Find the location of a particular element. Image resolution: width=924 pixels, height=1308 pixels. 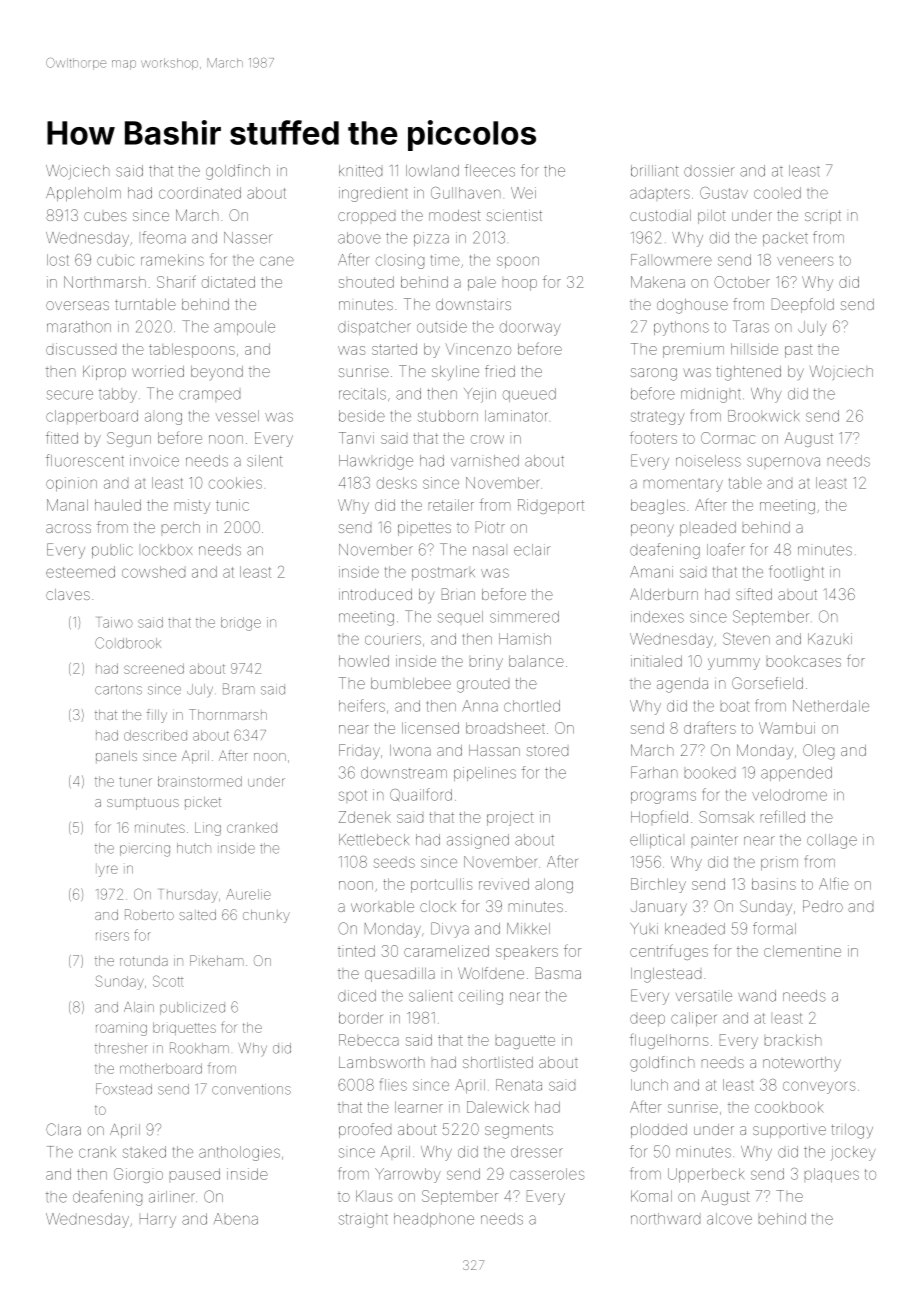

tuner is located at coordinates (135, 782).
